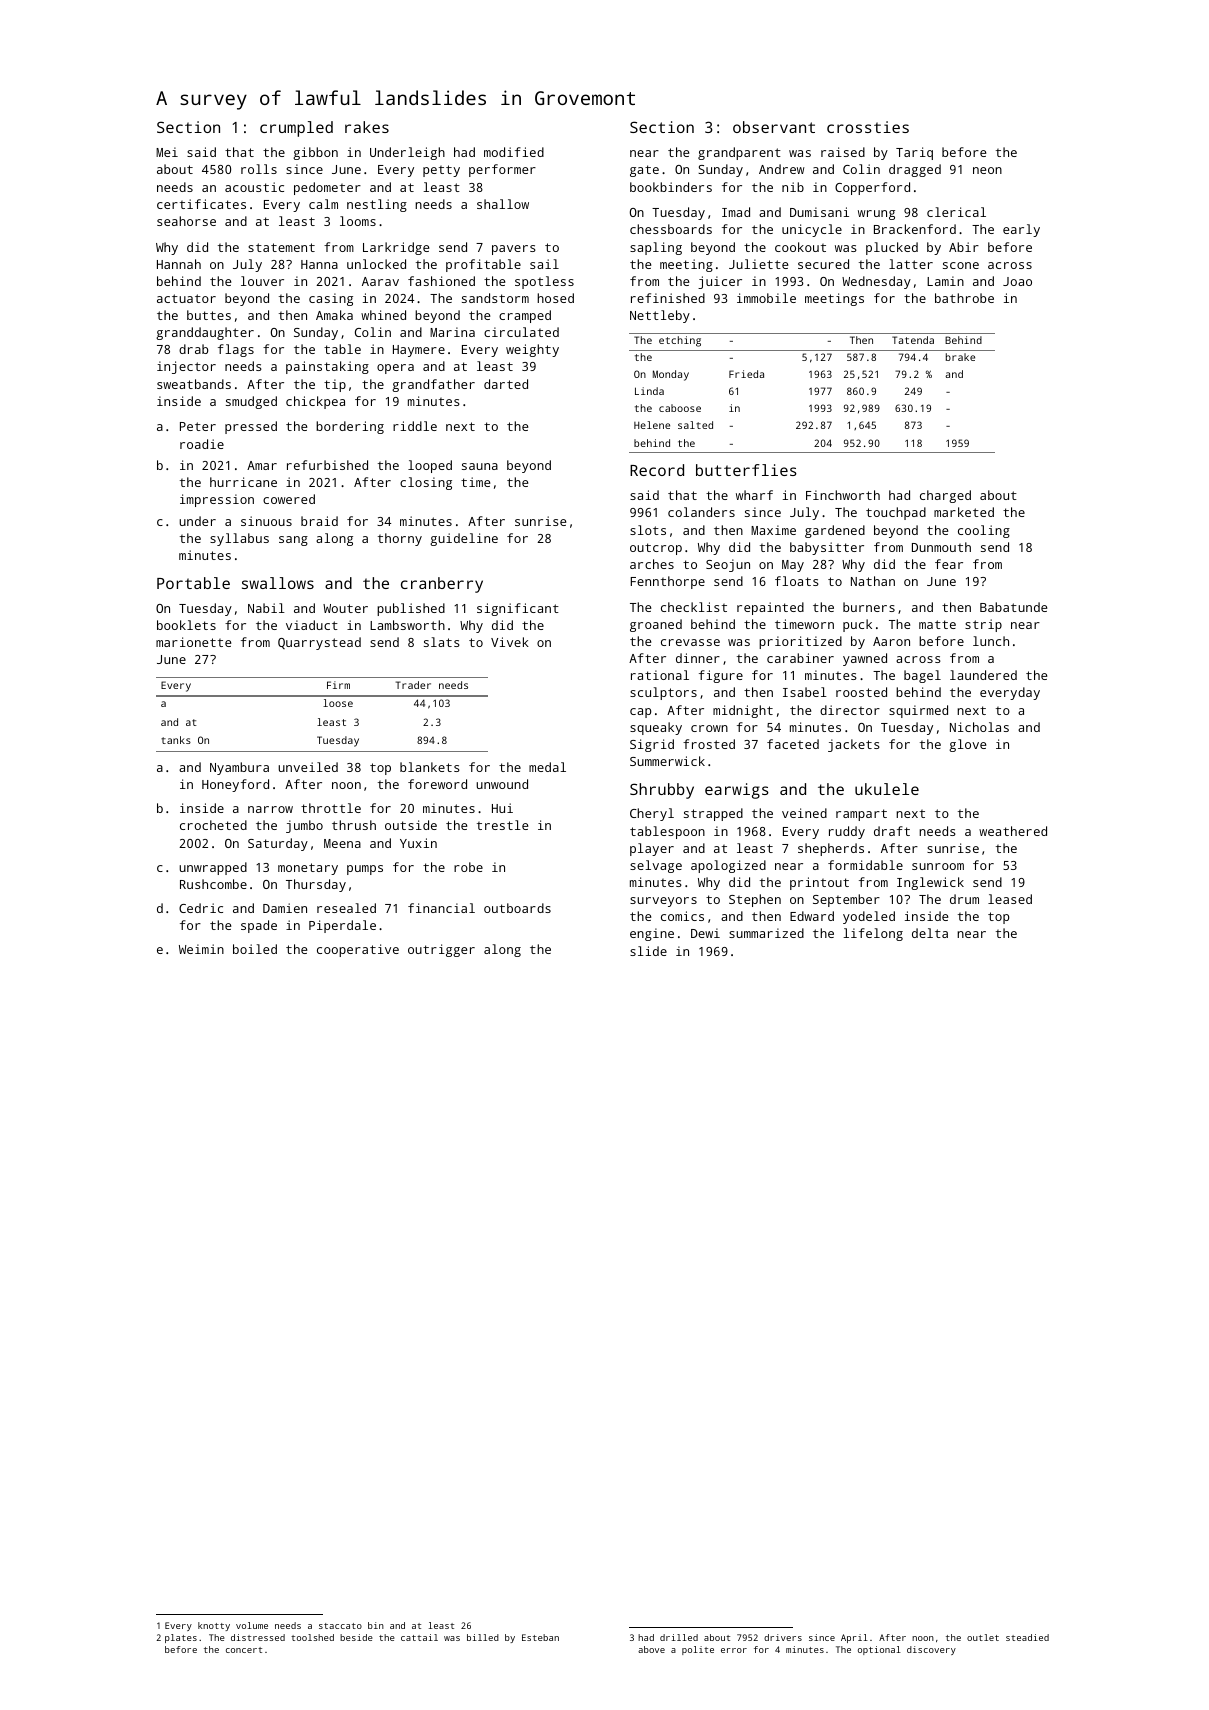 This page has width=1209, height=1710. Describe the element at coordinates (252, 1625) in the page. I see `volume` at that location.
